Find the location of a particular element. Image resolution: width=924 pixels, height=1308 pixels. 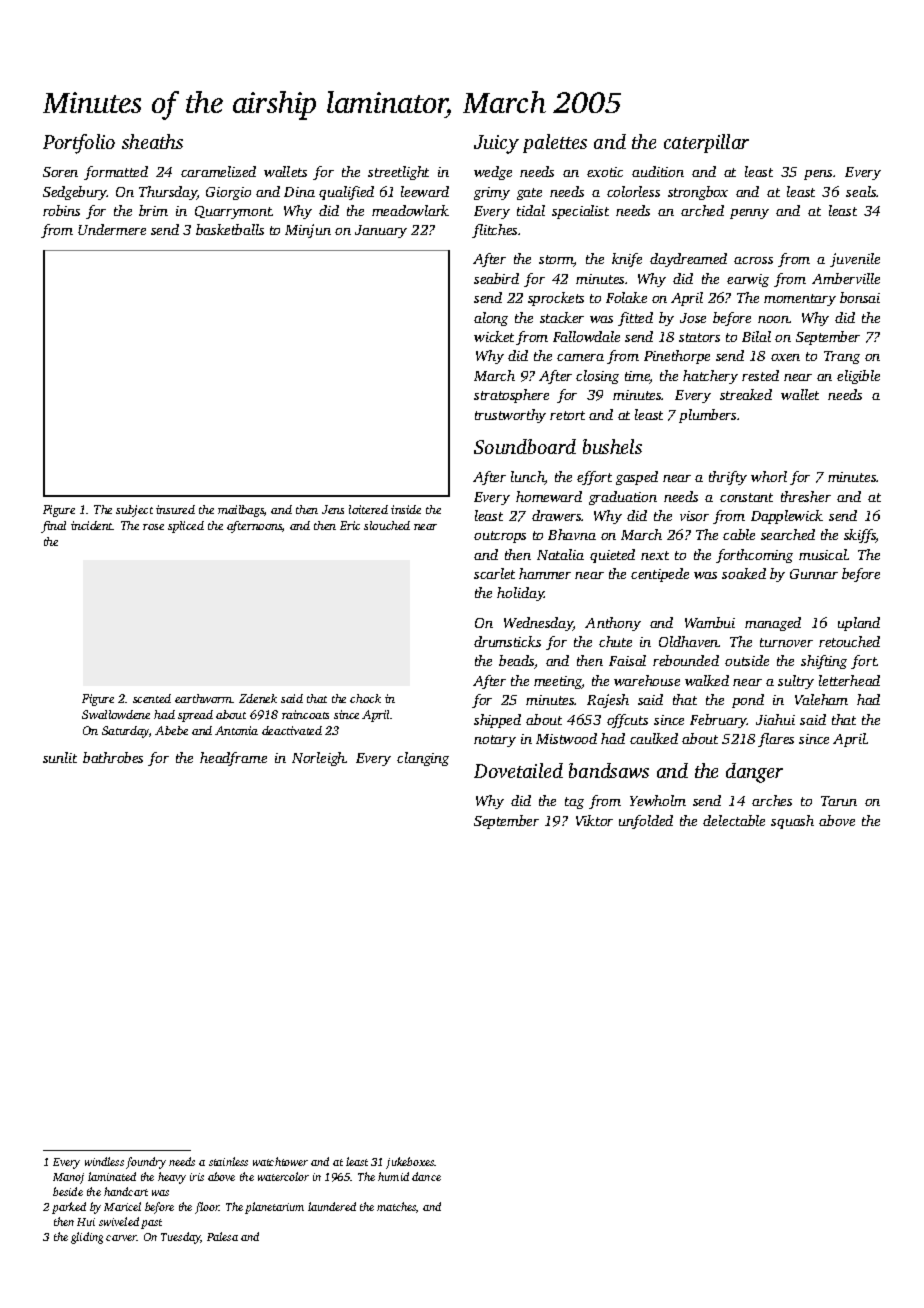

handcart is located at coordinates (126, 1191).
